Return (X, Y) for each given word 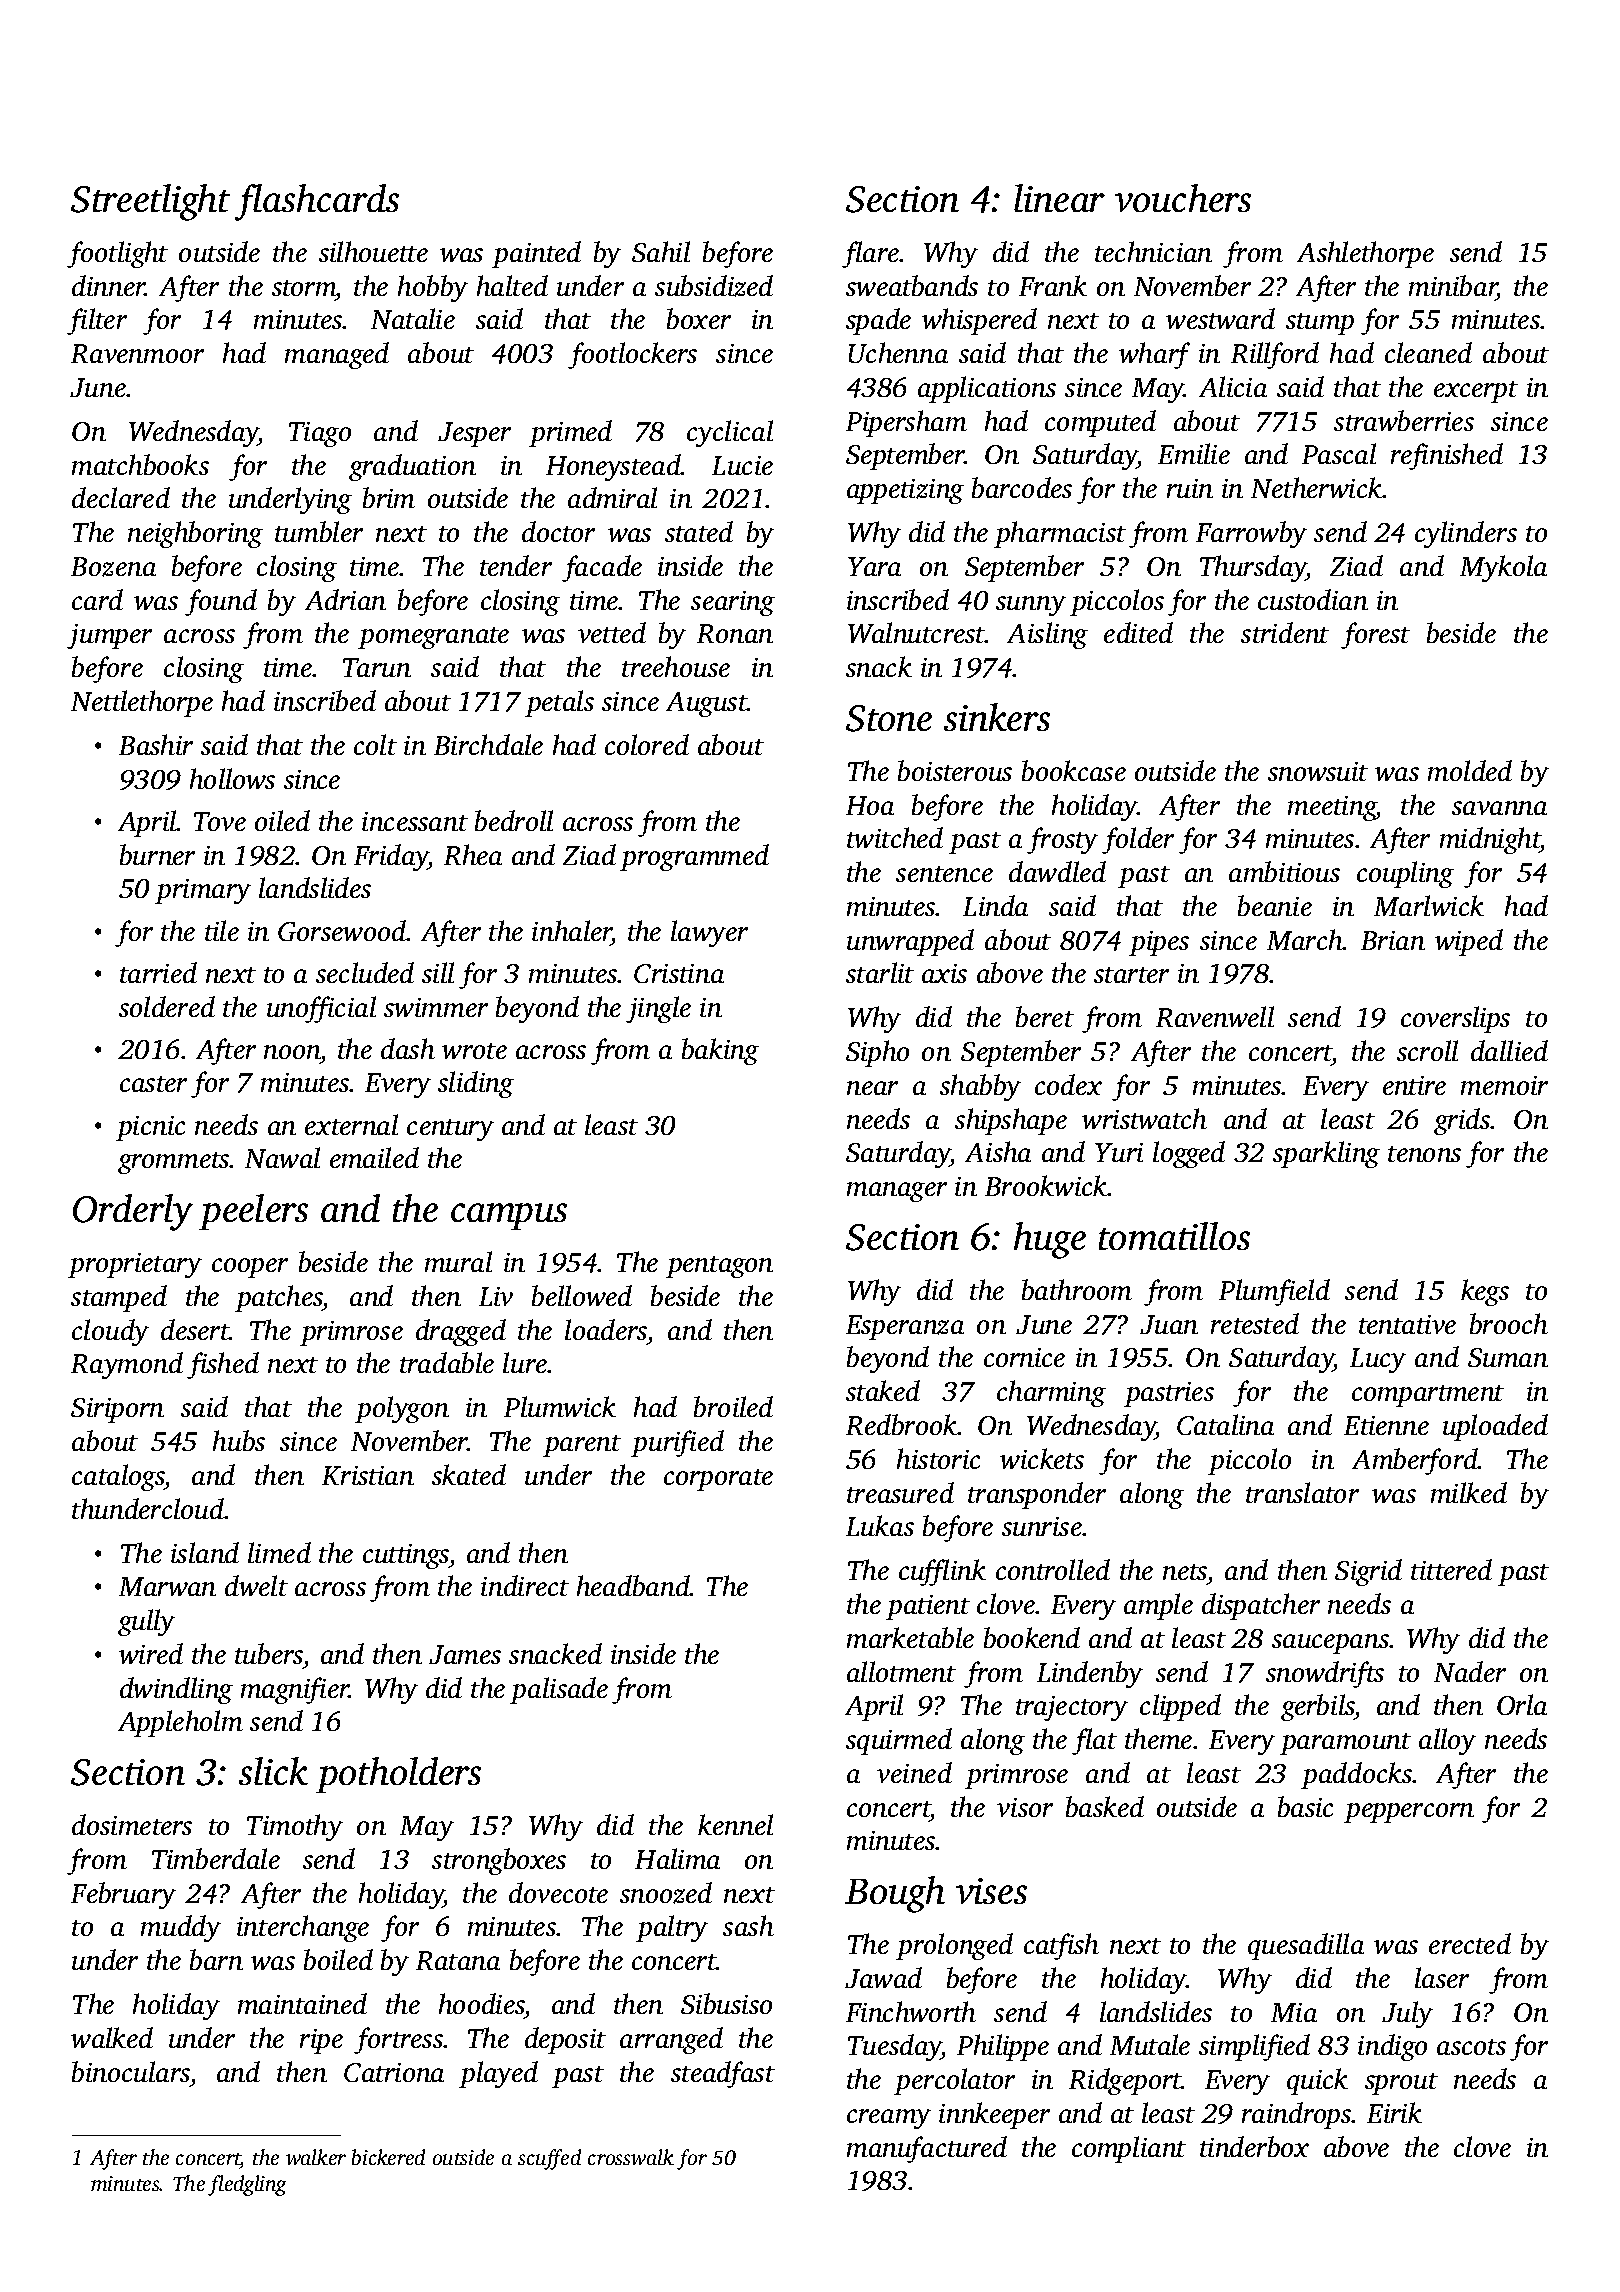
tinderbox (1254, 2146)
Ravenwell (1215, 1016)
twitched (895, 837)
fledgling (247, 2185)
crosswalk (631, 2157)
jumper (109, 636)
